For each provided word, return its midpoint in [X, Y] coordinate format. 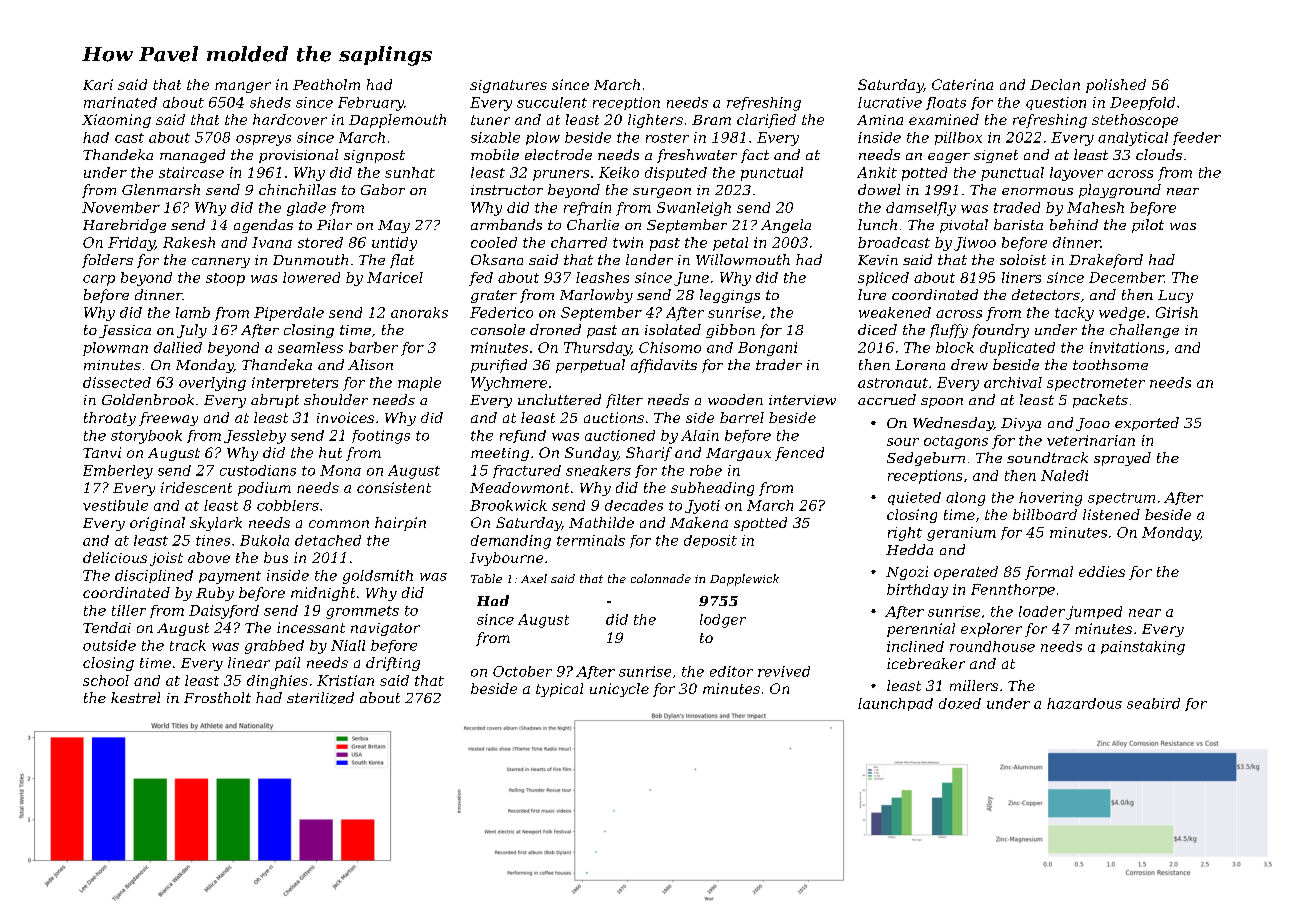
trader [779, 364]
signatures [508, 86]
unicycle [619, 690]
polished [1116, 86]
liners [1021, 277]
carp [99, 280]
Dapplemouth [397, 121]
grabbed [274, 647]
